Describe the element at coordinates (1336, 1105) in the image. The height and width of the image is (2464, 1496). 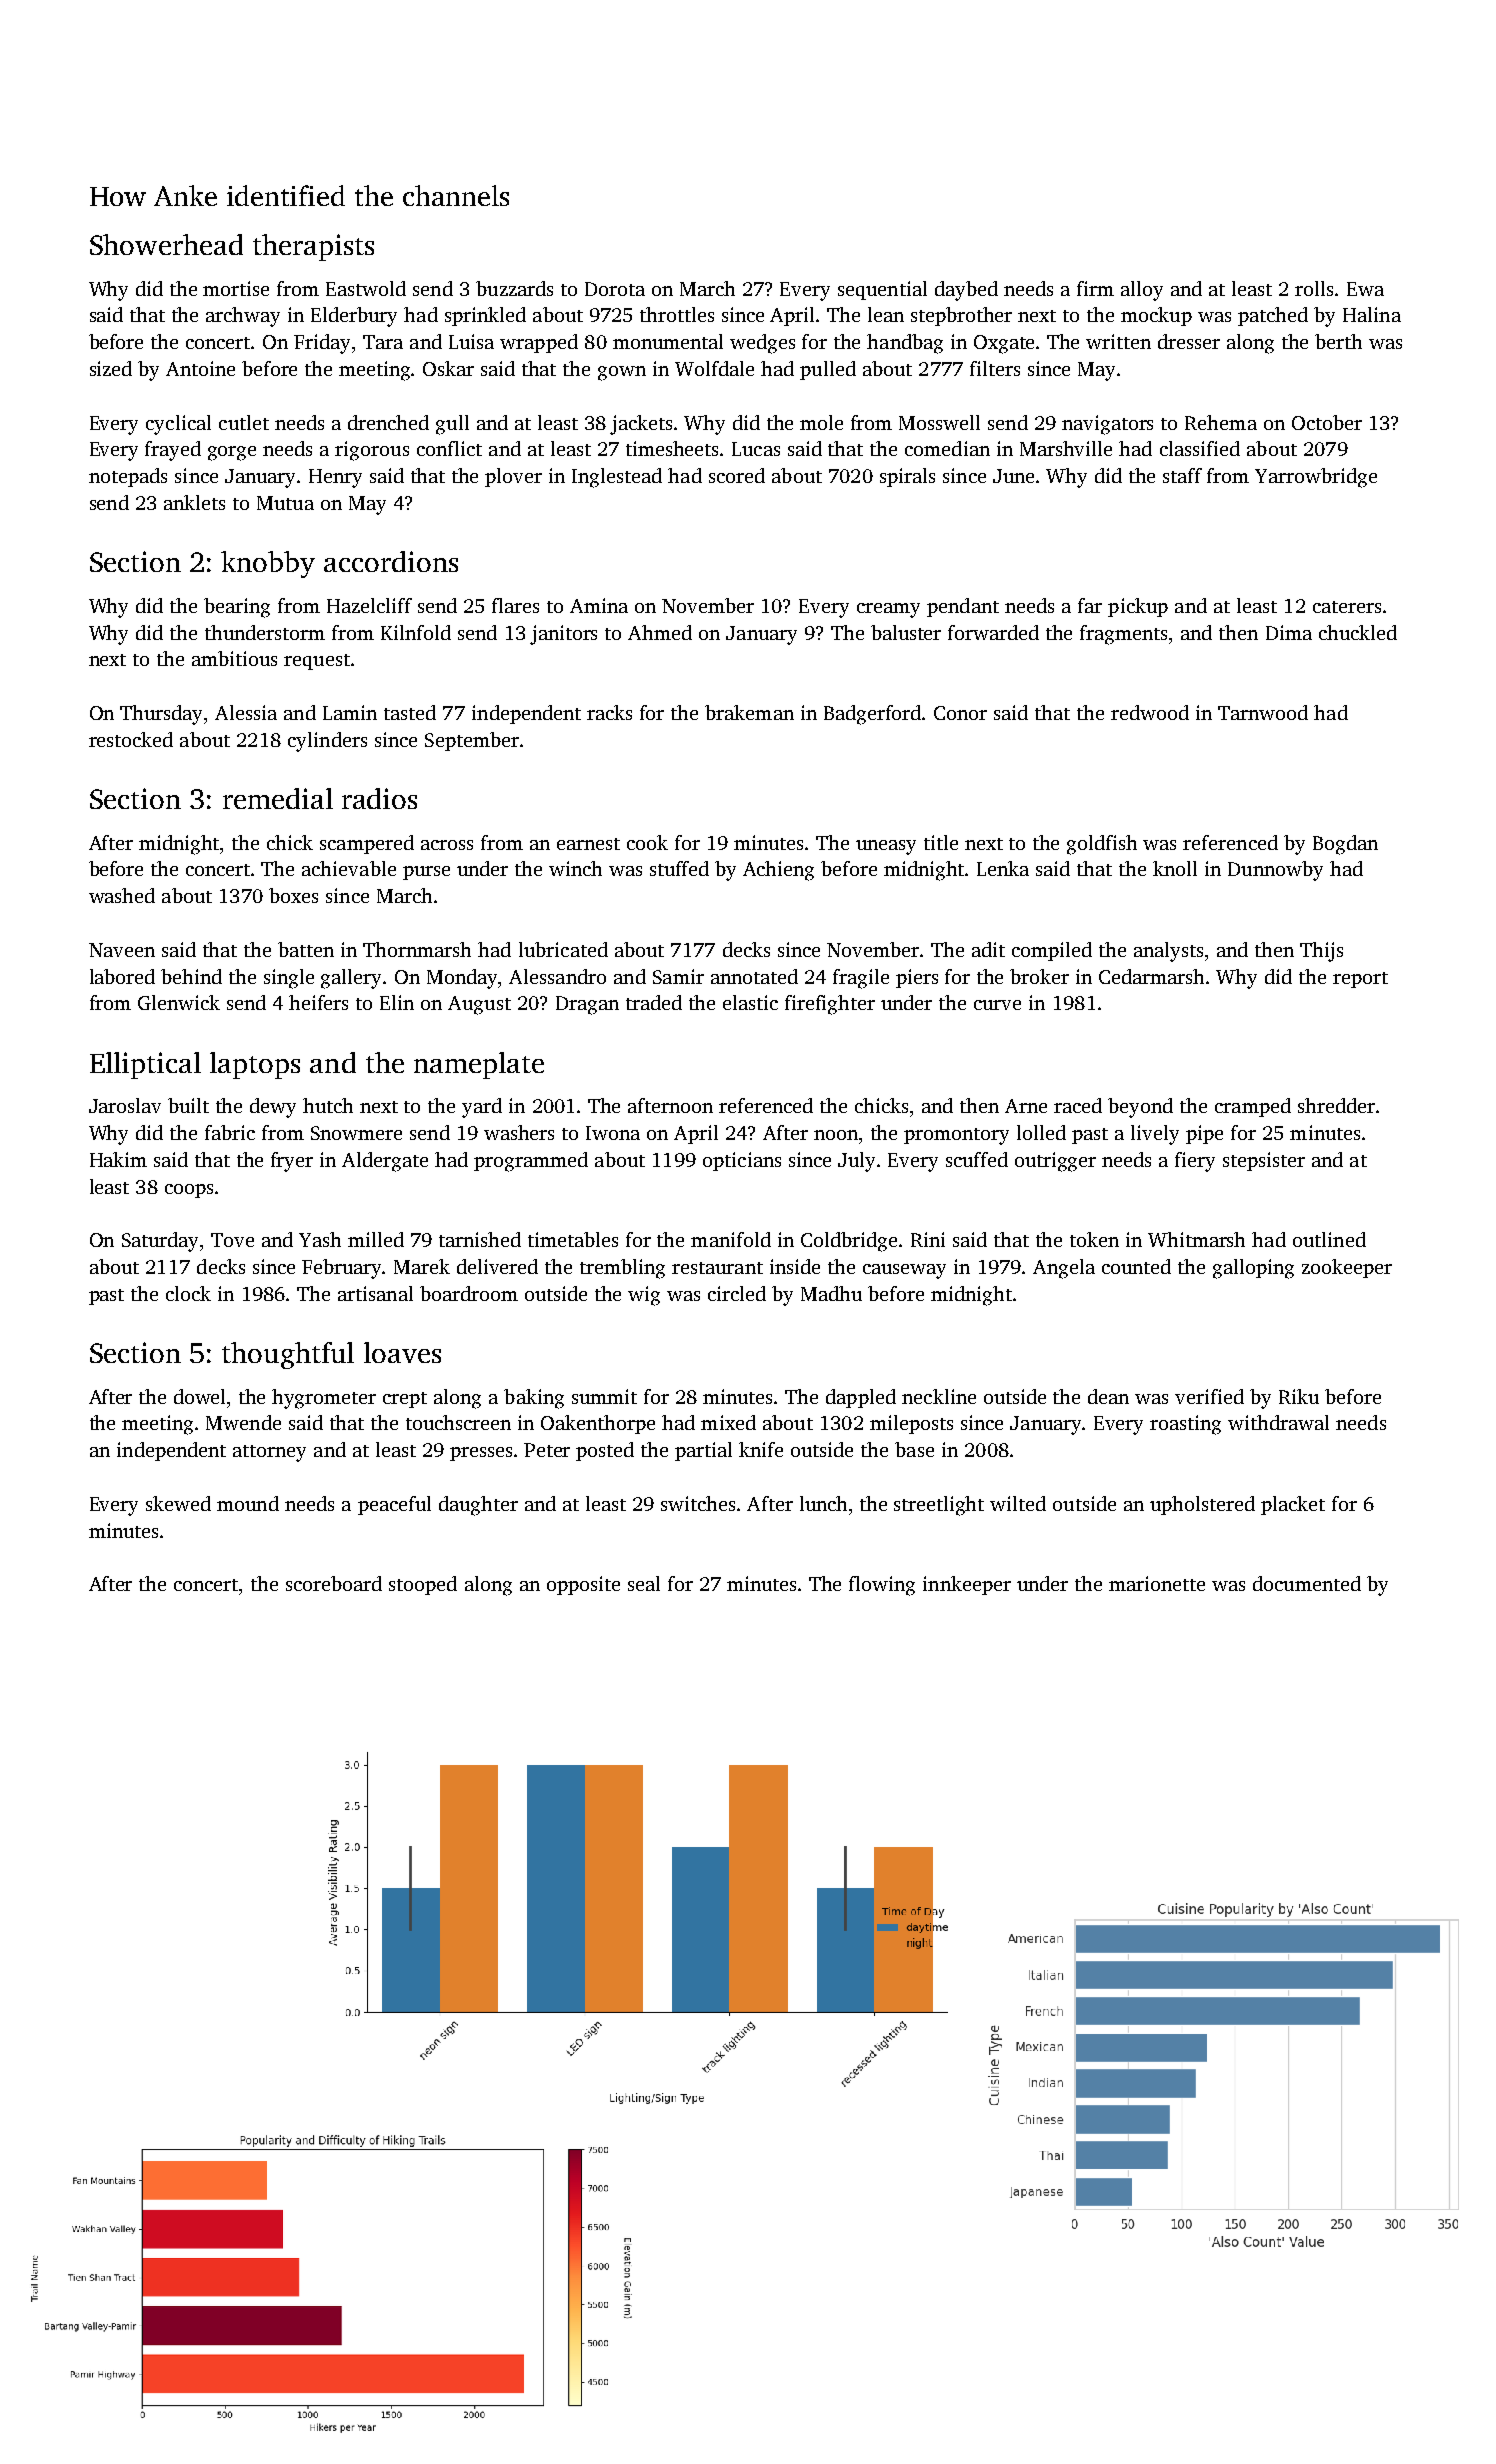
I see `shredder` at that location.
